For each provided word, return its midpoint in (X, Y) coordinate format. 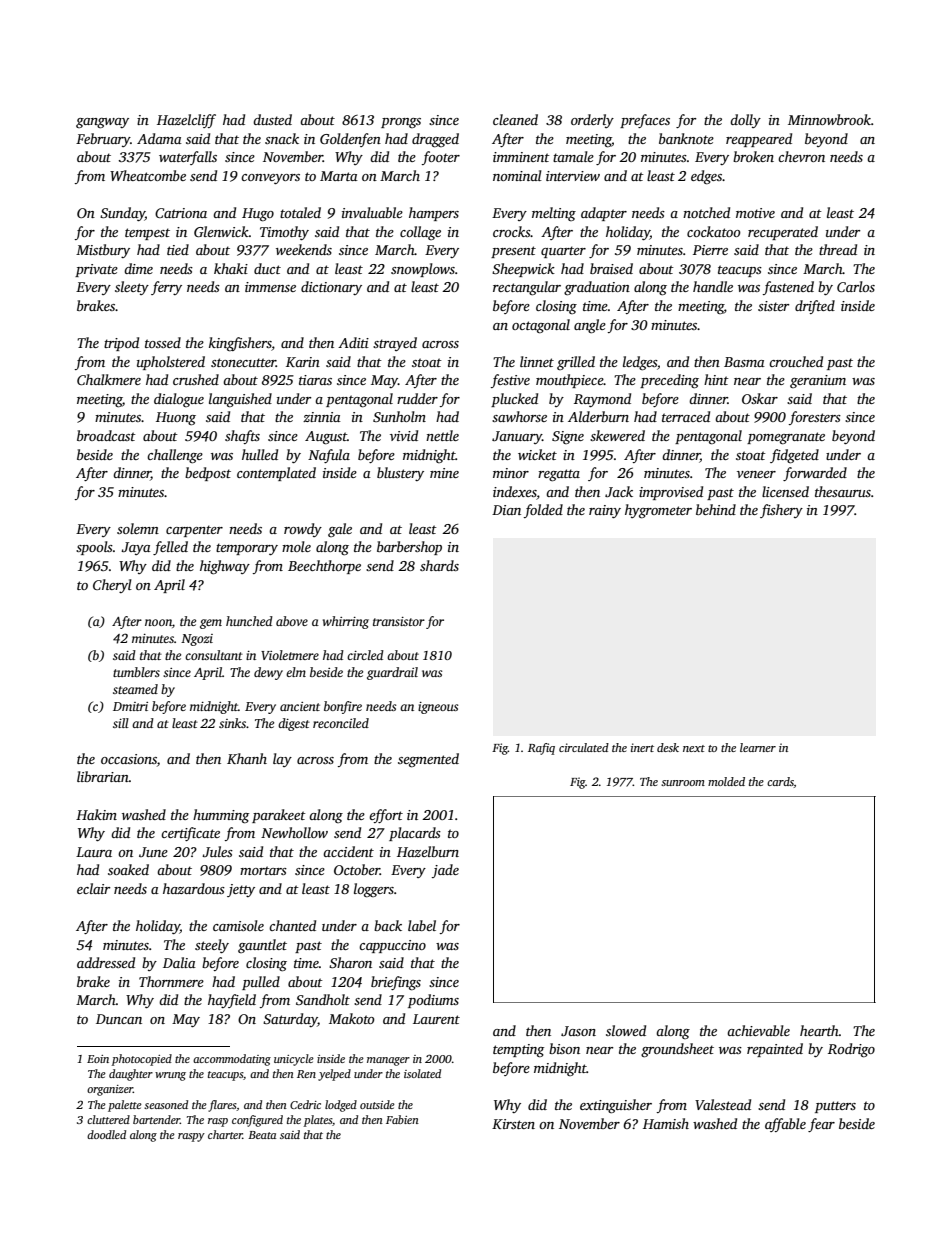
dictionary (331, 288)
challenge (175, 456)
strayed (395, 344)
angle (590, 326)
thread (838, 249)
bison (564, 1048)
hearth (819, 1030)
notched (706, 212)
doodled (106, 1134)
